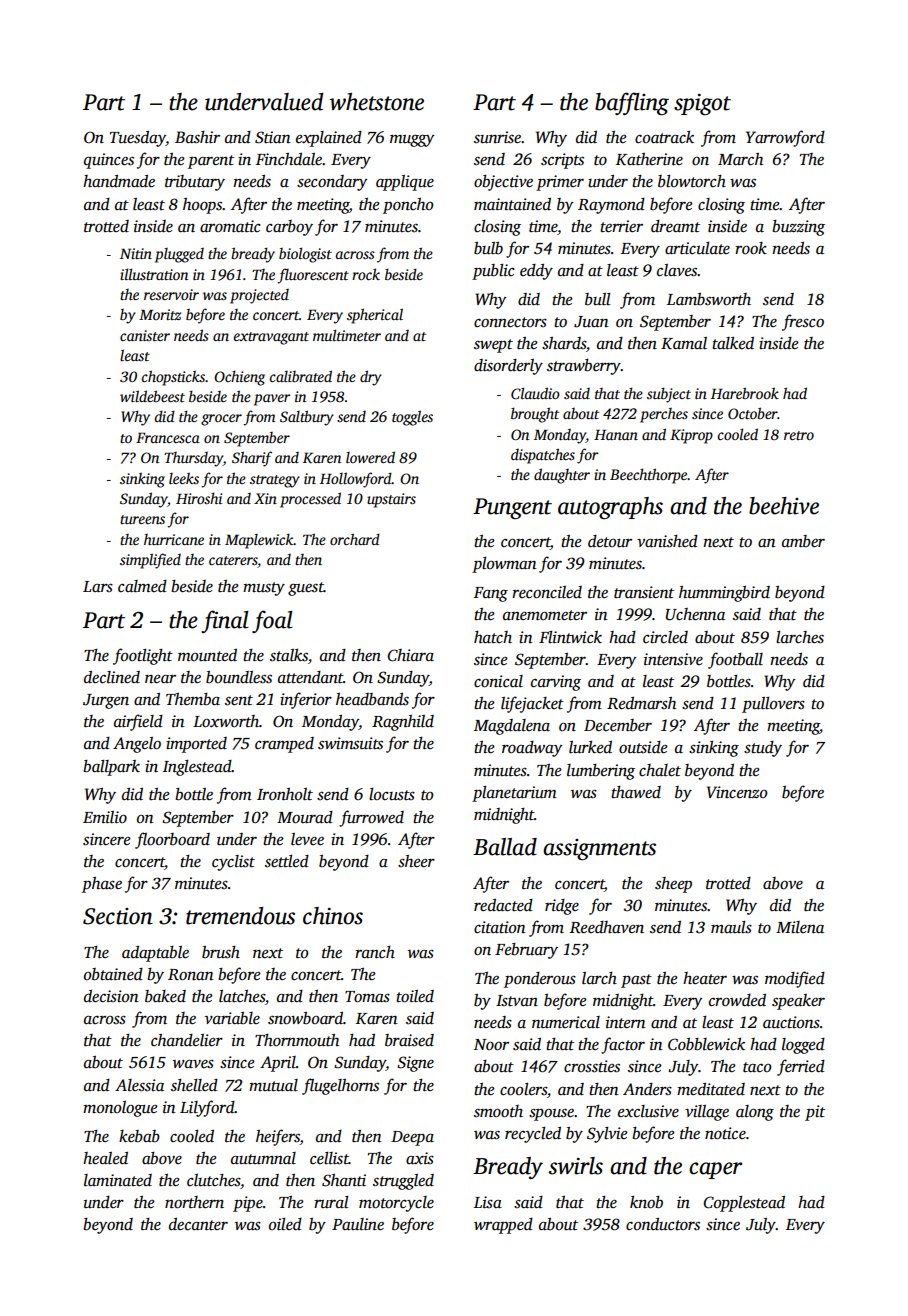 The width and height of the document is (908, 1316). I want to click on talked, so click(733, 343).
